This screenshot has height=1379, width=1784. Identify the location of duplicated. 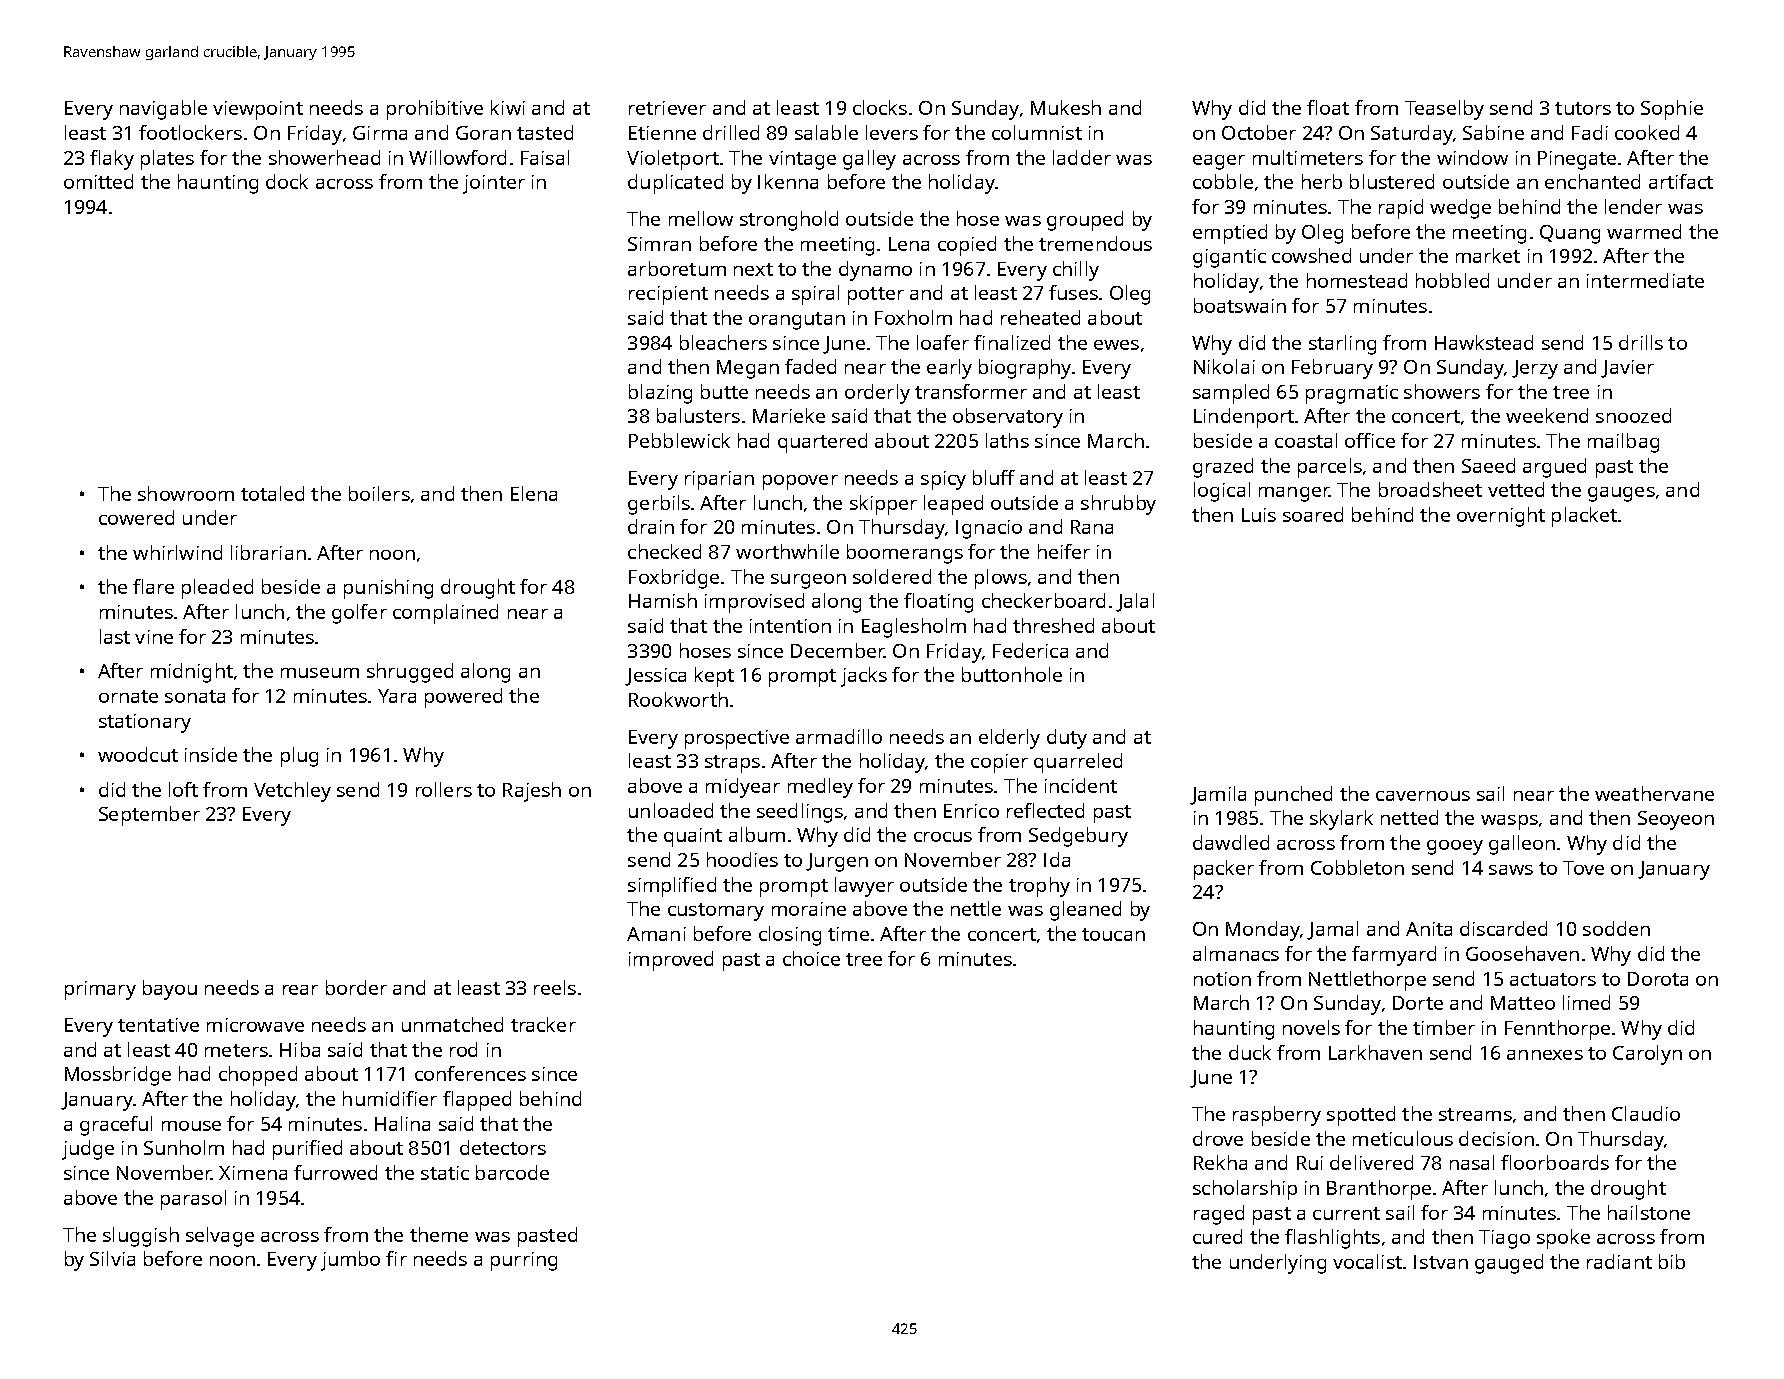
(675, 184).
